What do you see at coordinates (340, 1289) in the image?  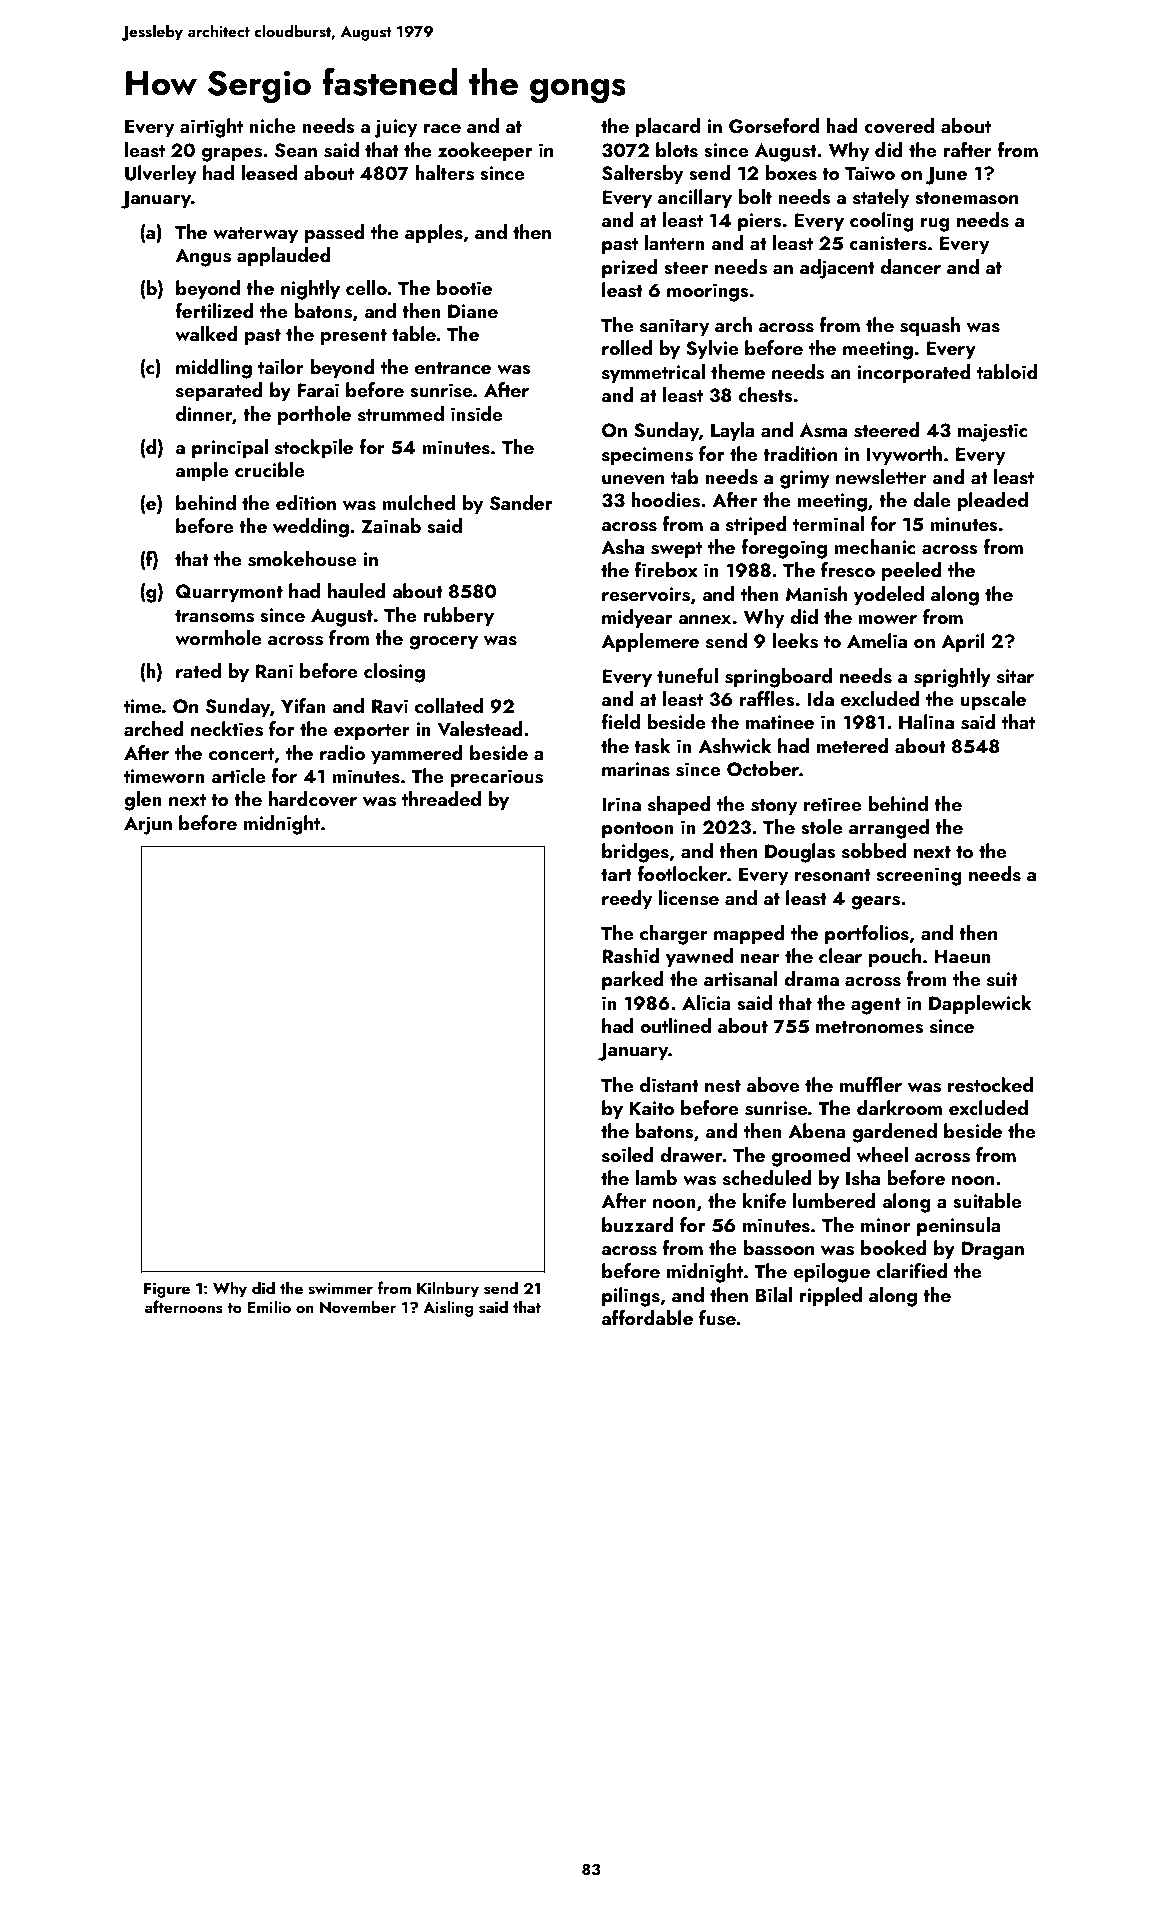 I see `swimmer` at bounding box center [340, 1289].
